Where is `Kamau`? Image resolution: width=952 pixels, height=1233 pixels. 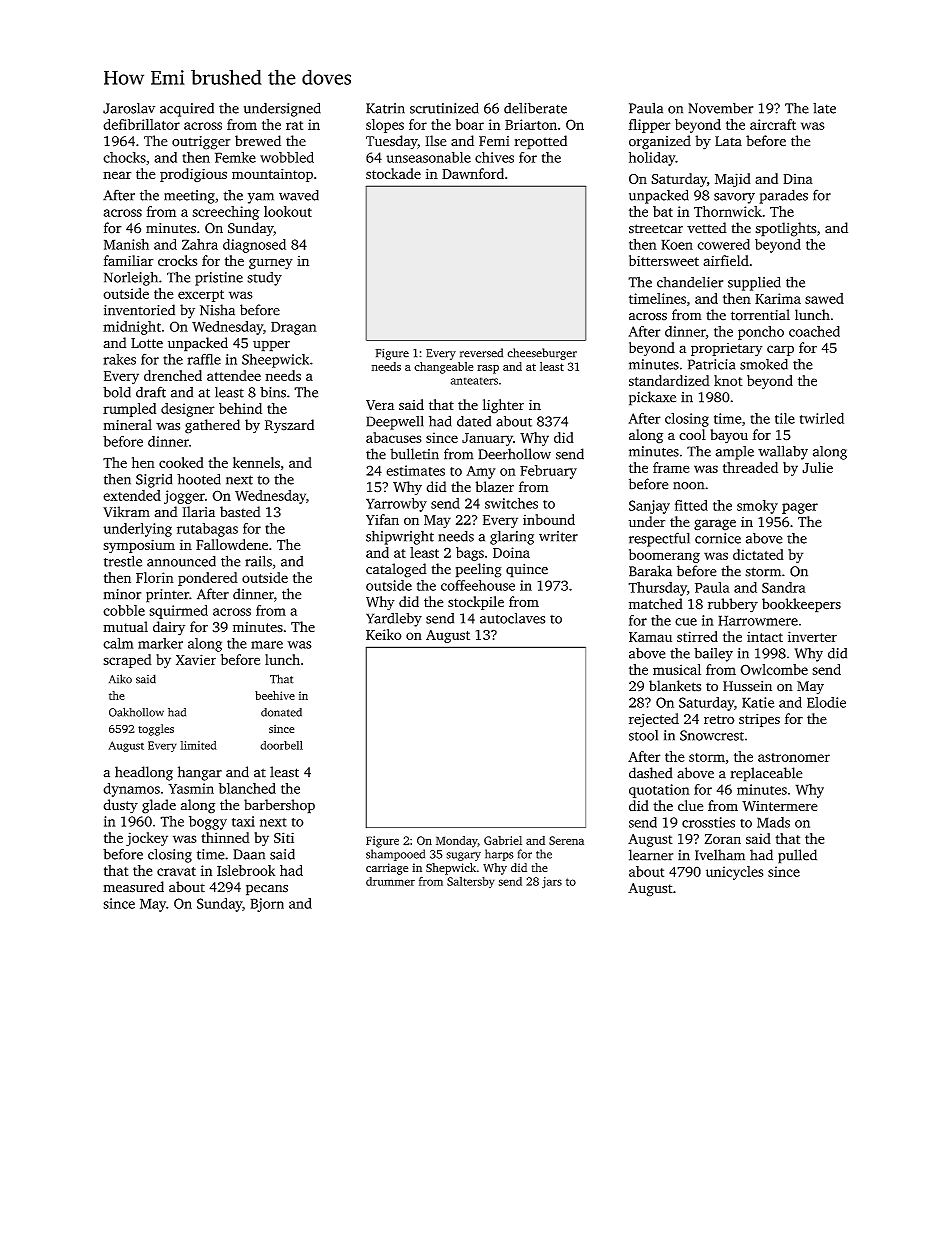
Kamau is located at coordinates (650, 637).
